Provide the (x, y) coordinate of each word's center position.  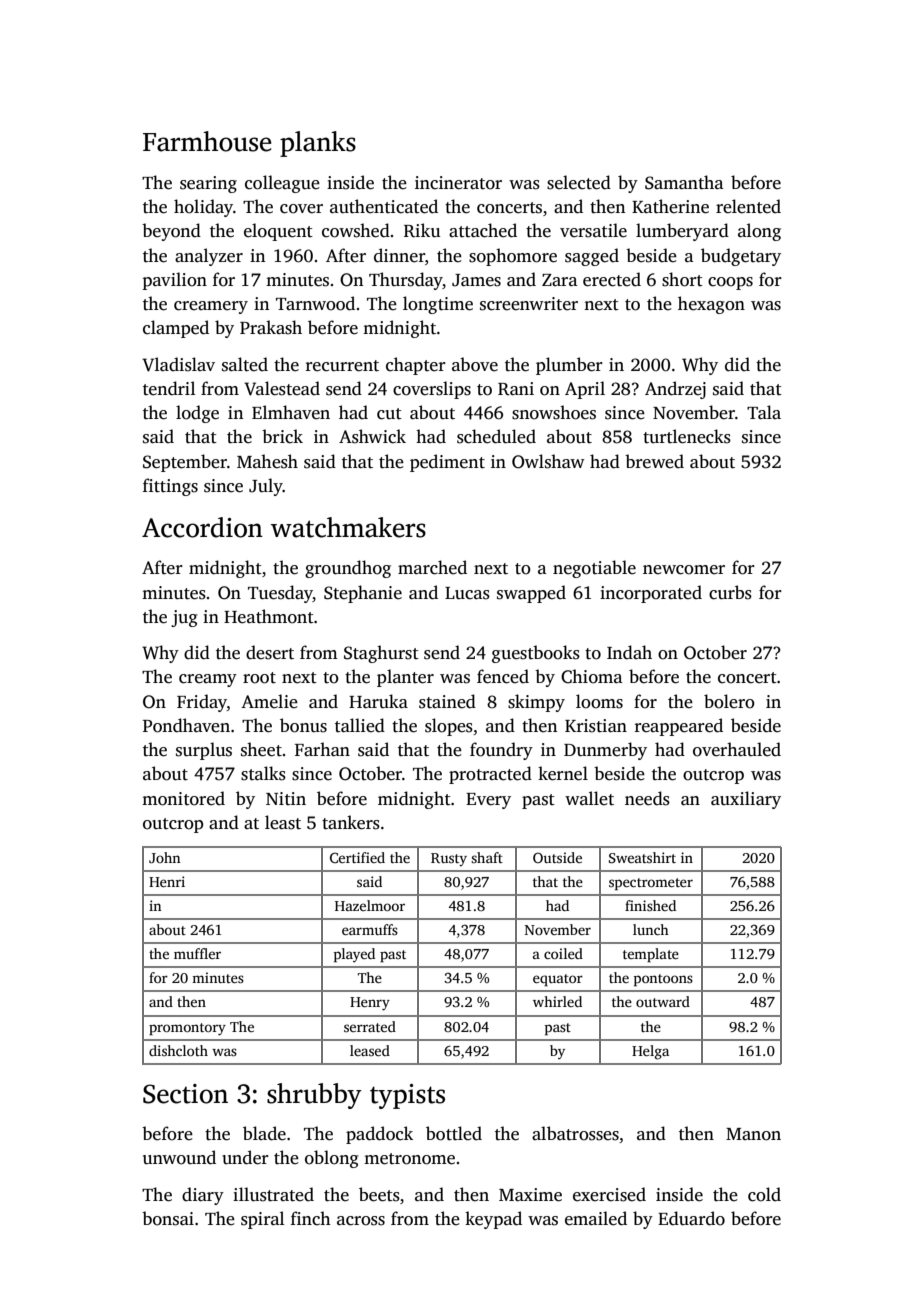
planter (405, 678)
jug (184, 618)
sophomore (513, 257)
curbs (730, 592)
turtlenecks (687, 436)
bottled (454, 1133)
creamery (211, 307)
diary (203, 1196)
